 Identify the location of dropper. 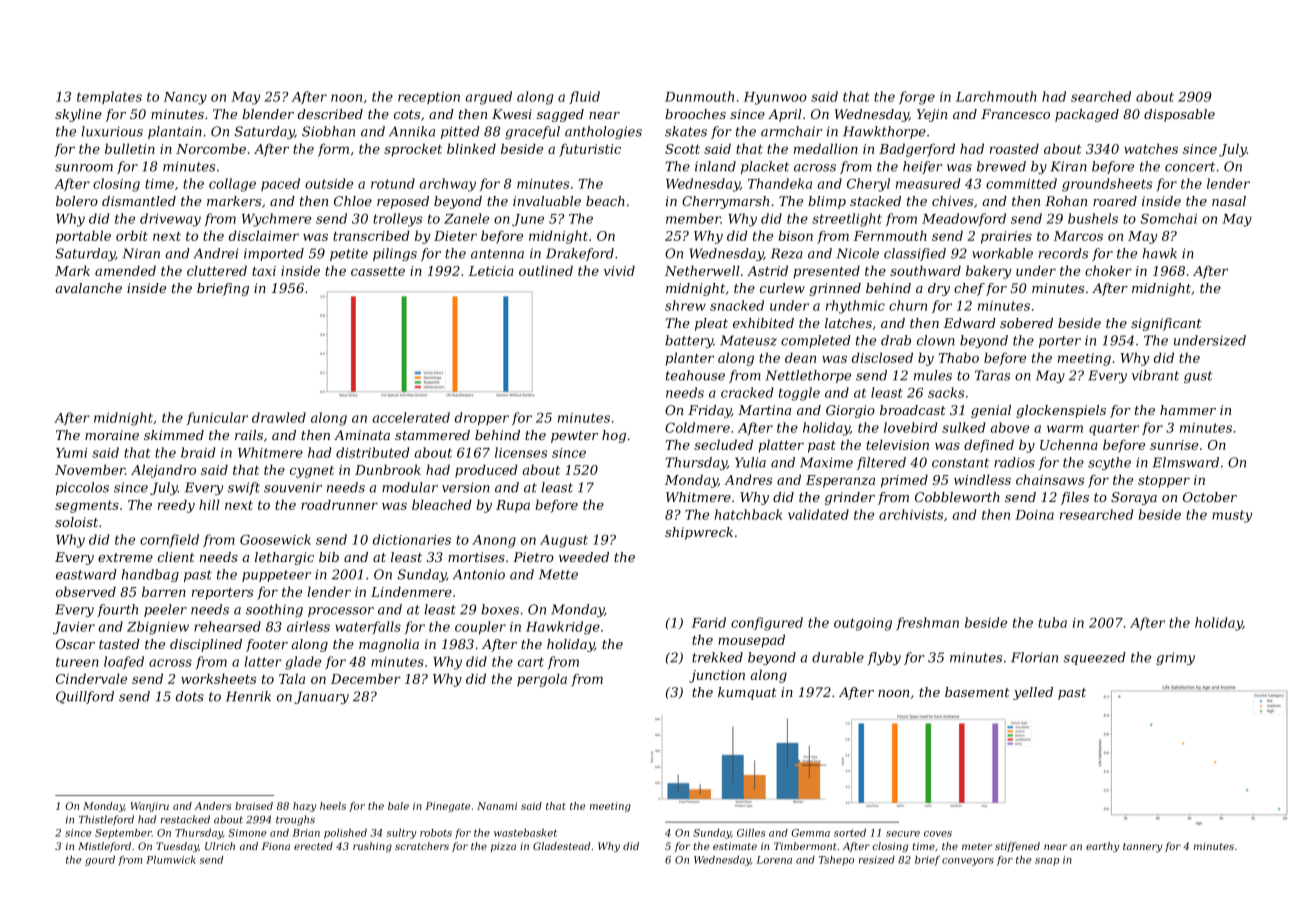
(482, 418).
